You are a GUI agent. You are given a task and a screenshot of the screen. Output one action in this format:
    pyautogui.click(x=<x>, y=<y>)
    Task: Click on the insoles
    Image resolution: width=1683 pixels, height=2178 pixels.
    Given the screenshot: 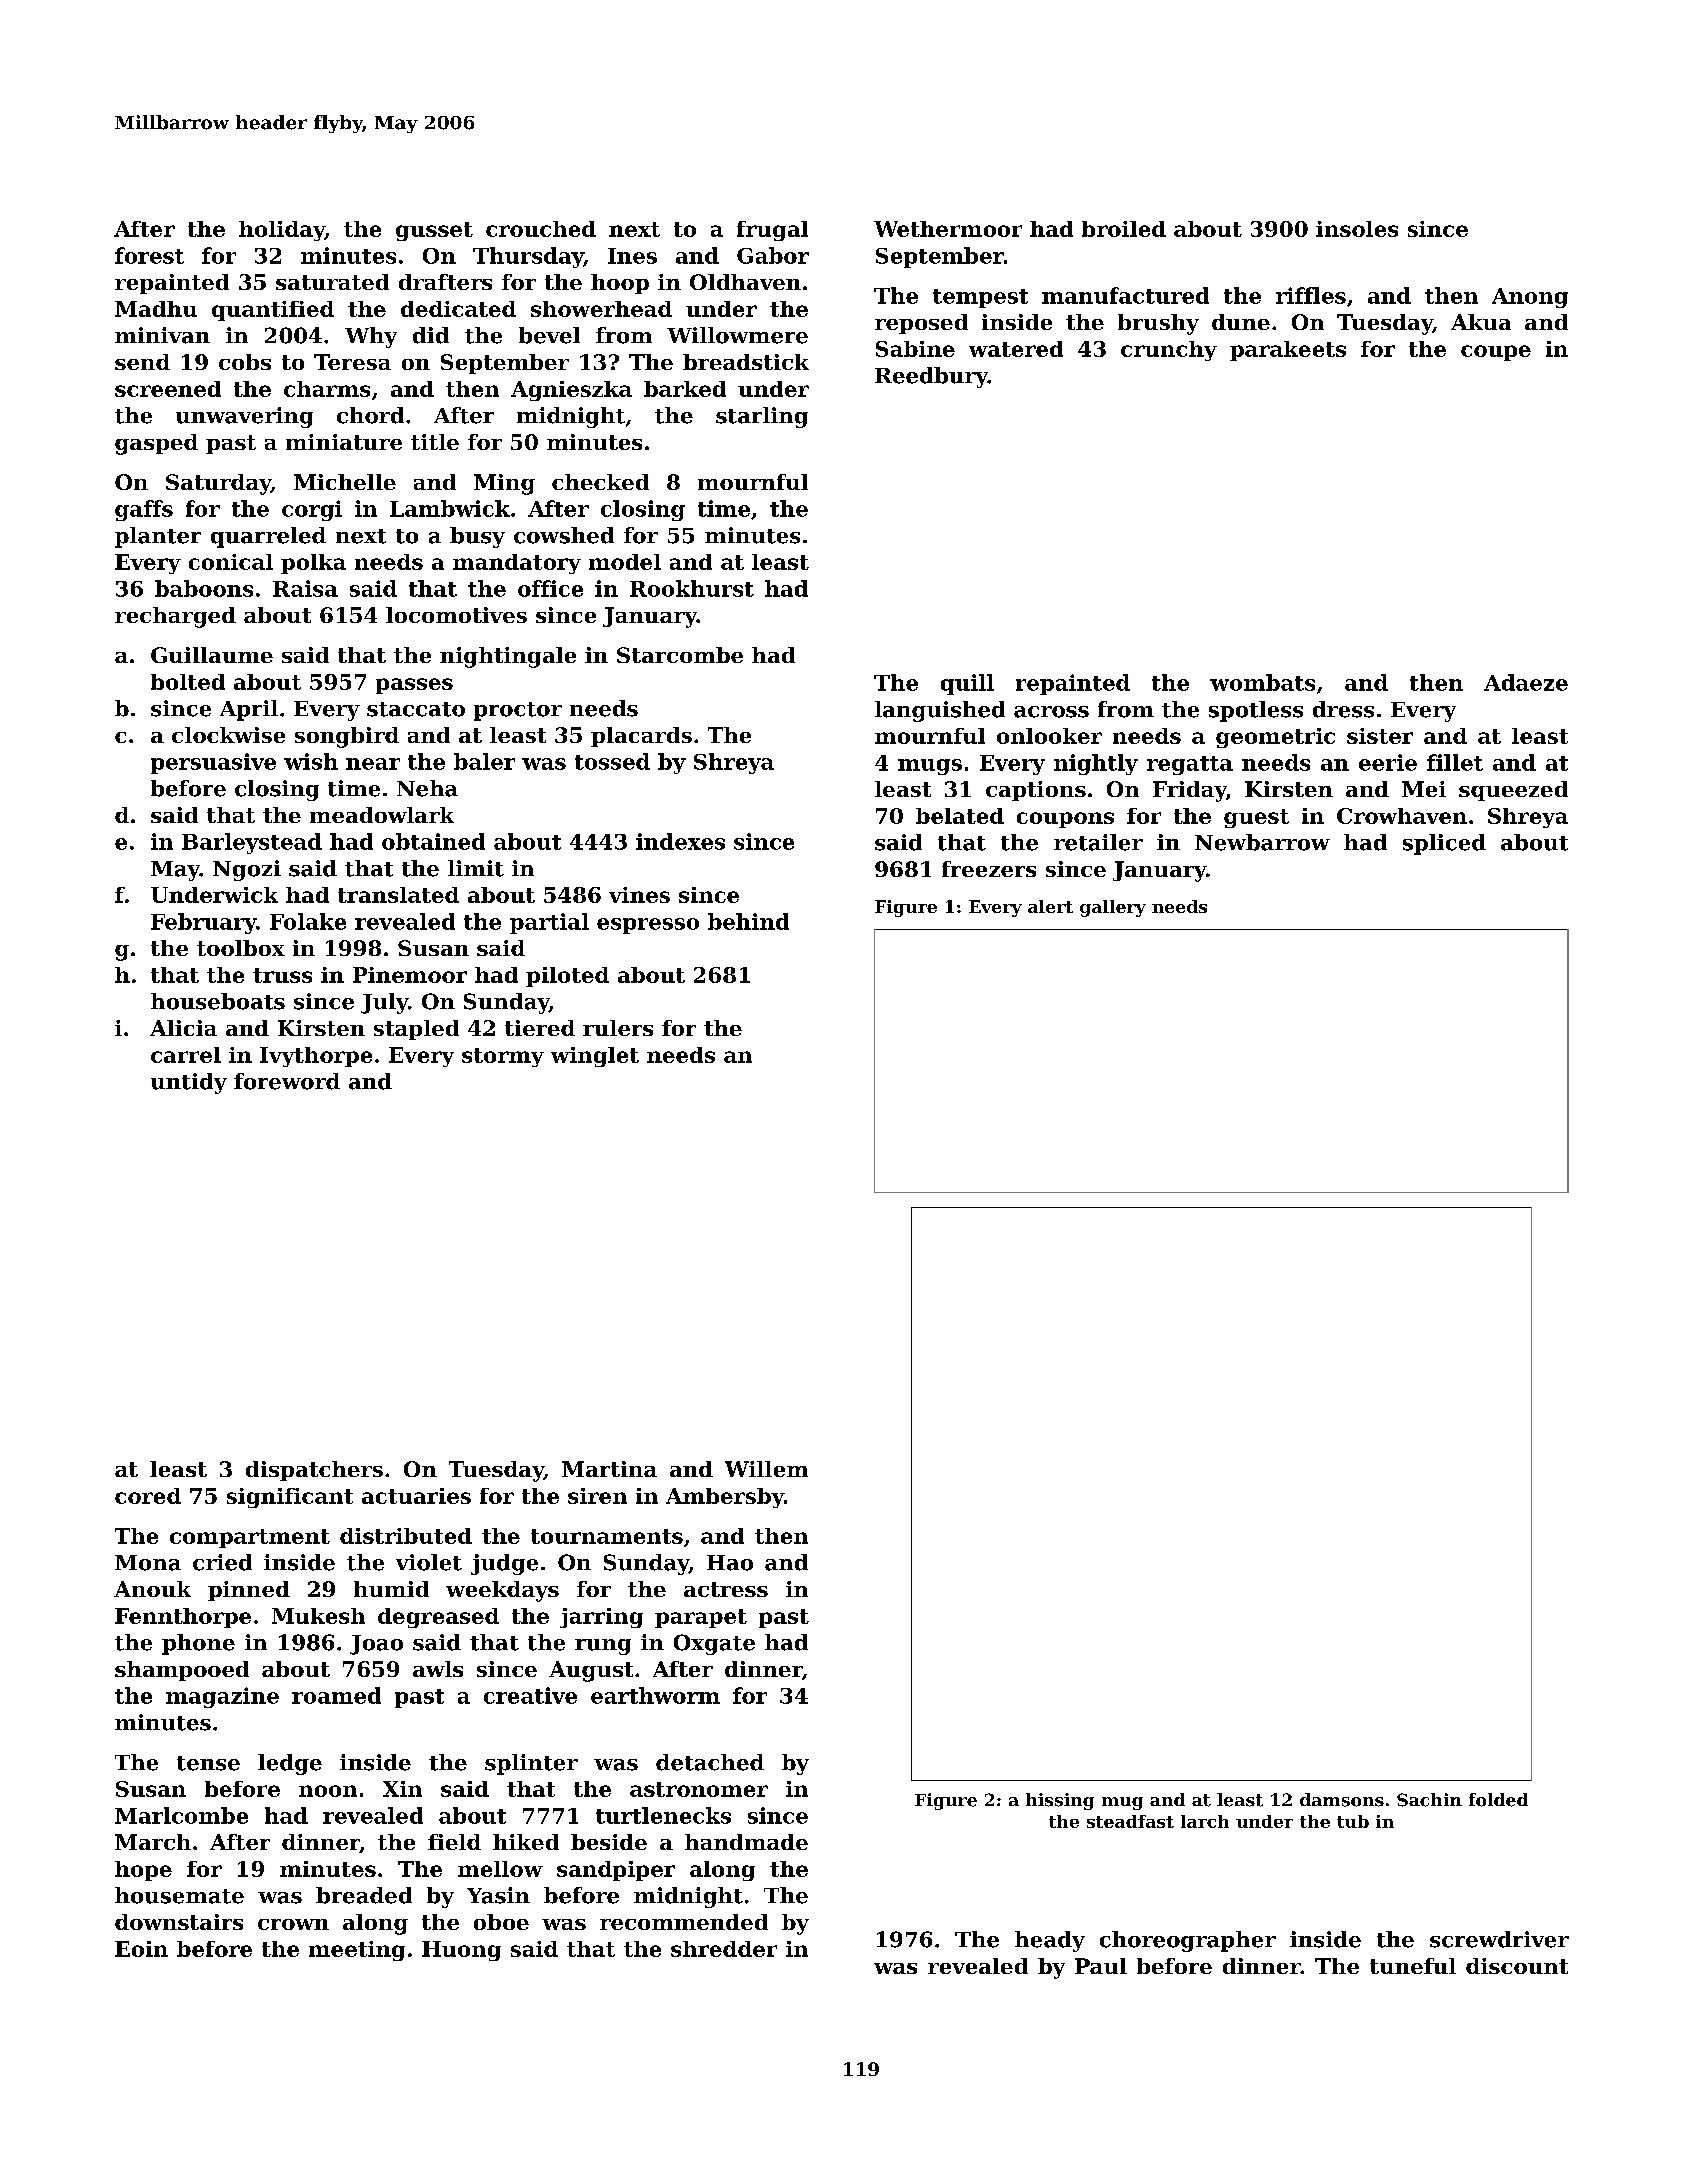 What is the action you would take?
    pyautogui.click(x=1357, y=229)
